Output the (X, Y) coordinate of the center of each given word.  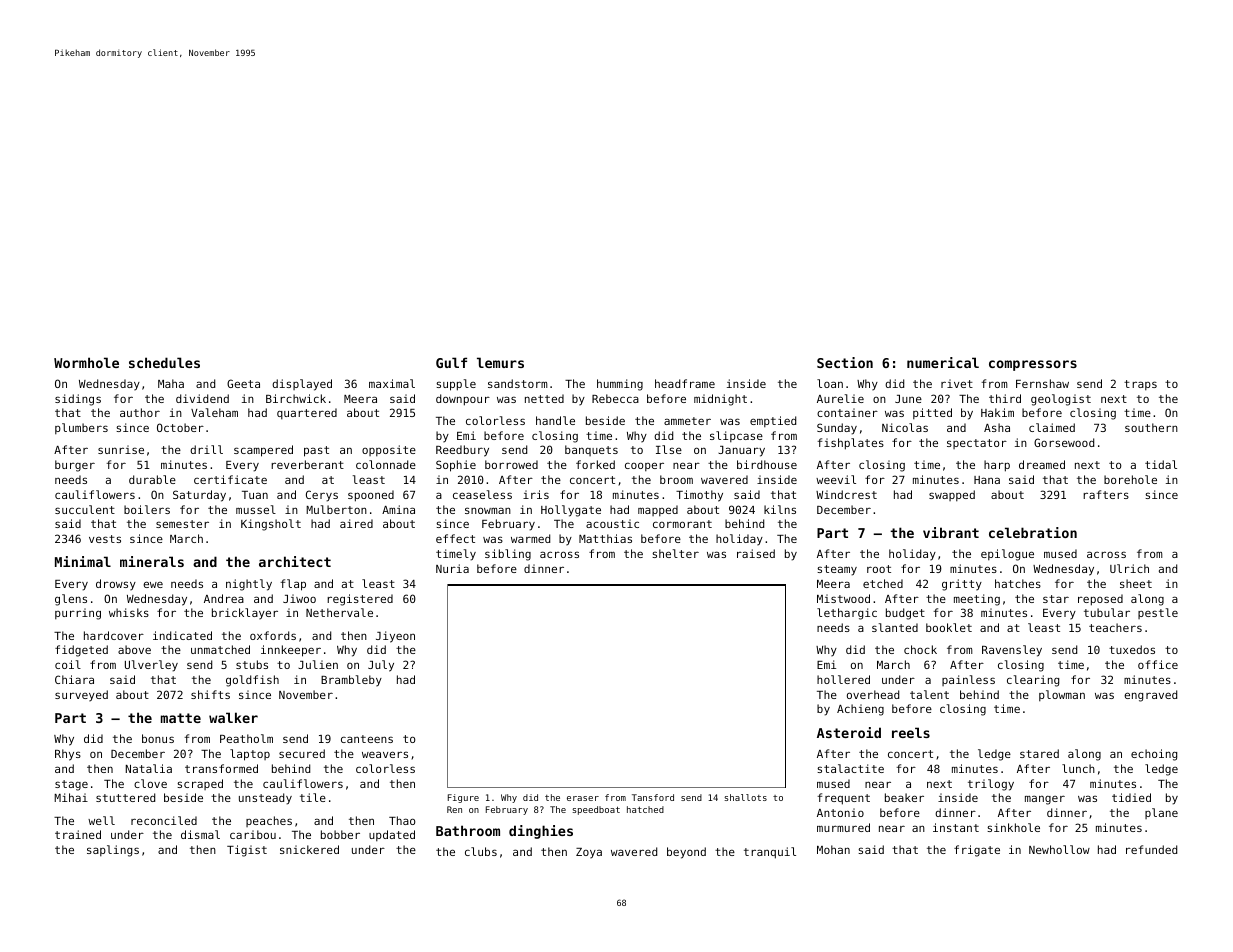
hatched (645, 809)
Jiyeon (395, 637)
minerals (152, 561)
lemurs (500, 362)
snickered (309, 849)
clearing (1033, 681)
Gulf (451, 362)
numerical (943, 362)
